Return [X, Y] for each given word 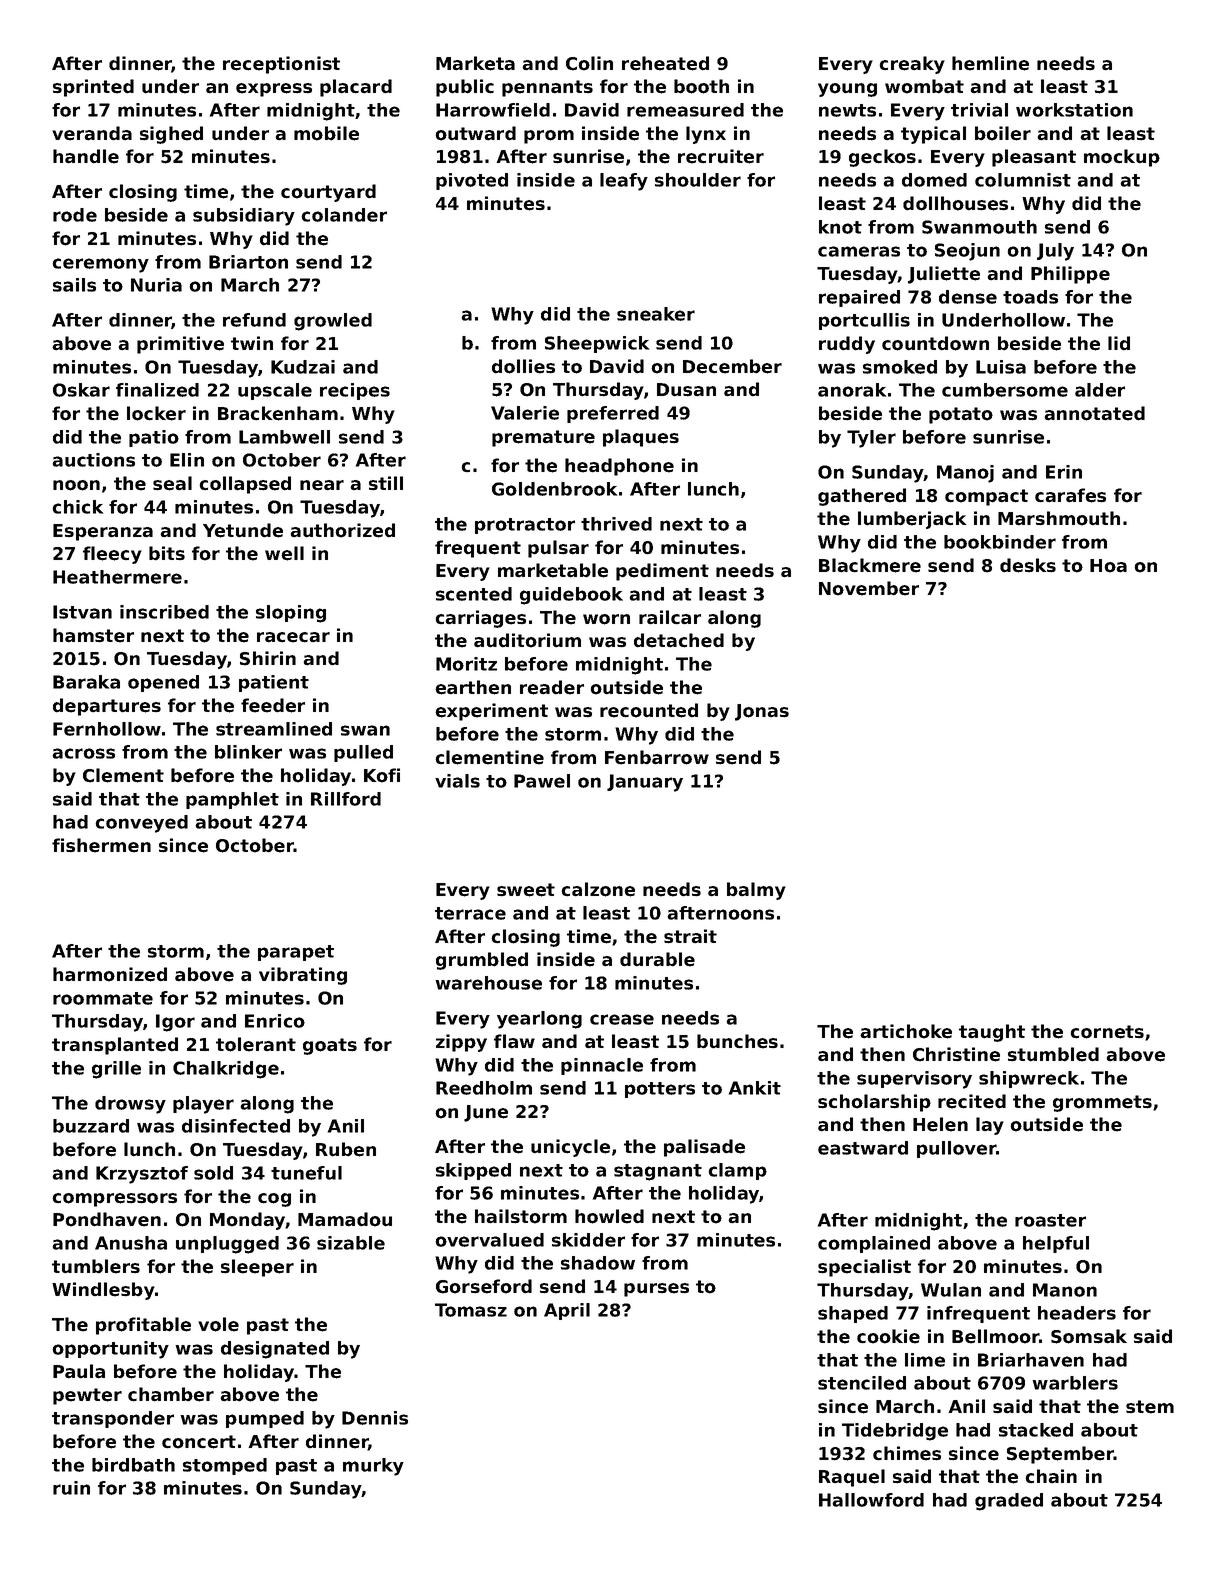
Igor [175, 1023]
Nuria [156, 285]
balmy [756, 891]
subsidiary [244, 217]
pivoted [472, 181]
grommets [1102, 1103]
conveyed [141, 824]
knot [840, 227]
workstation [1074, 110]
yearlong [539, 1020]
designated [275, 1350]
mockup [1122, 158]
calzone [598, 889]
